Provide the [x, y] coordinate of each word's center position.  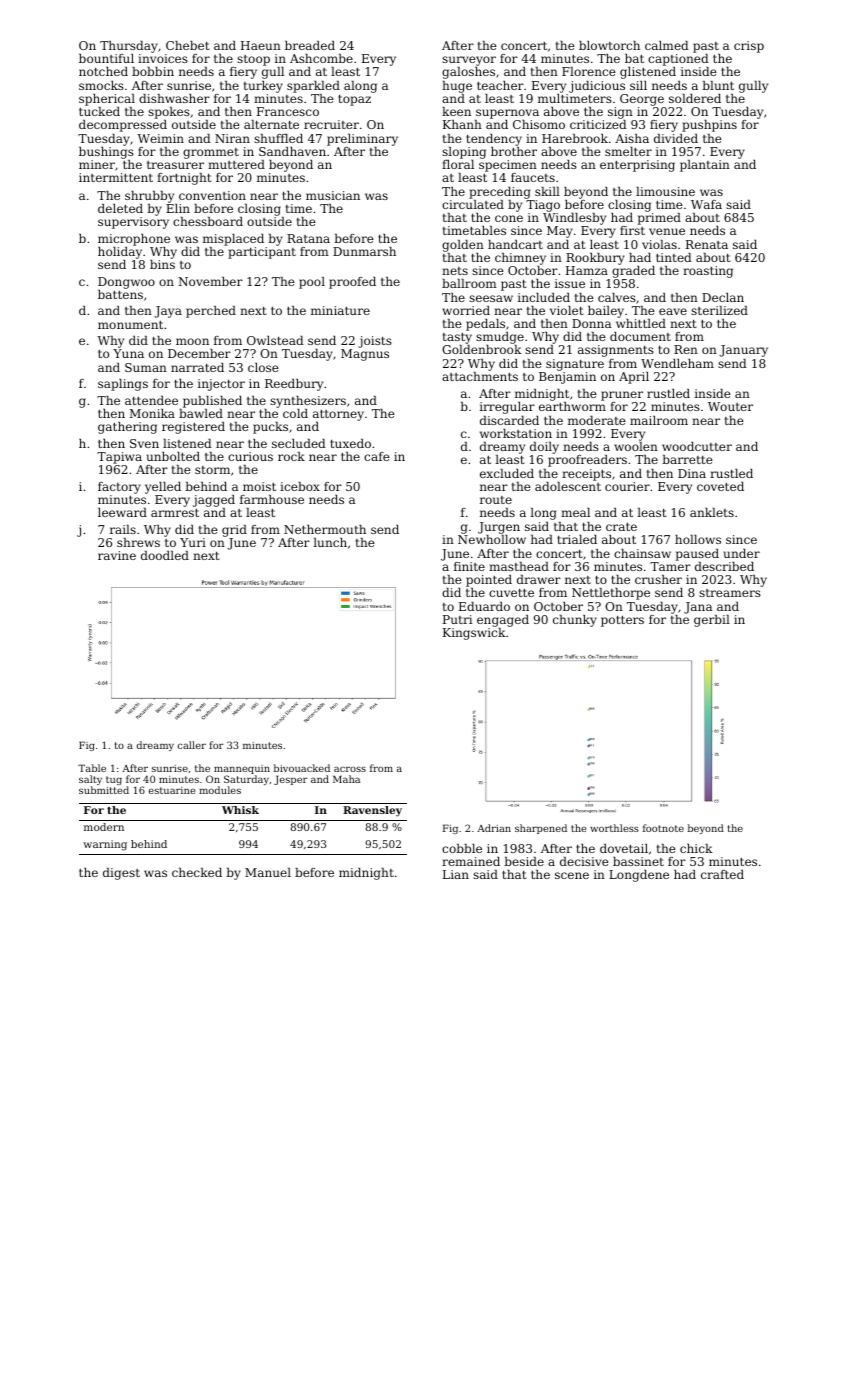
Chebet [187, 45]
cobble [462, 848]
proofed [352, 283]
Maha [346, 779]
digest [121, 874]
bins [162, 264]
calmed [667, 45]
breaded [310, 45]
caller [192, 745]
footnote [663, 828]
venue [667, 231]
